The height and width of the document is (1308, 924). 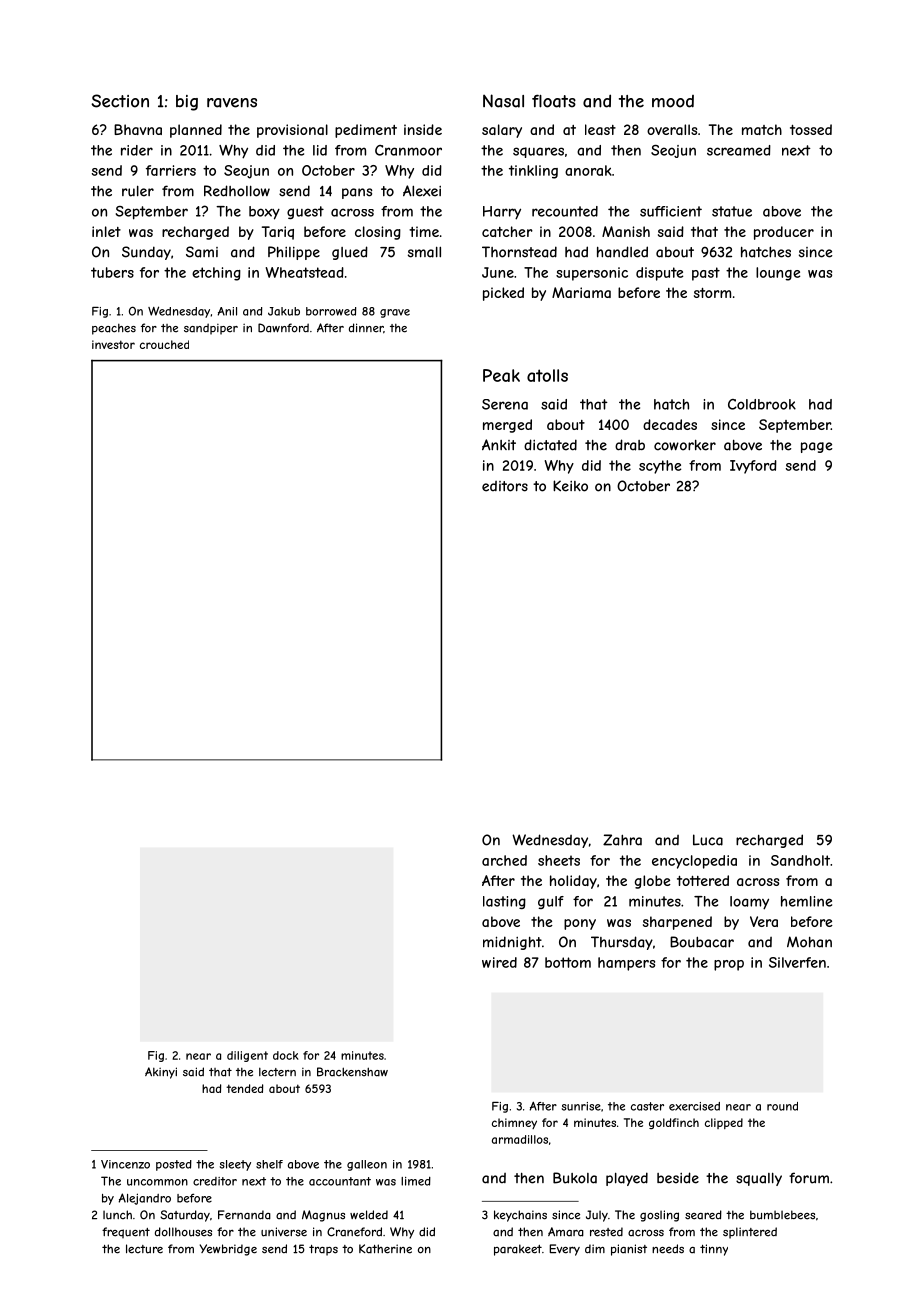 I want to click on tossed, so click(x=811, y=129).
